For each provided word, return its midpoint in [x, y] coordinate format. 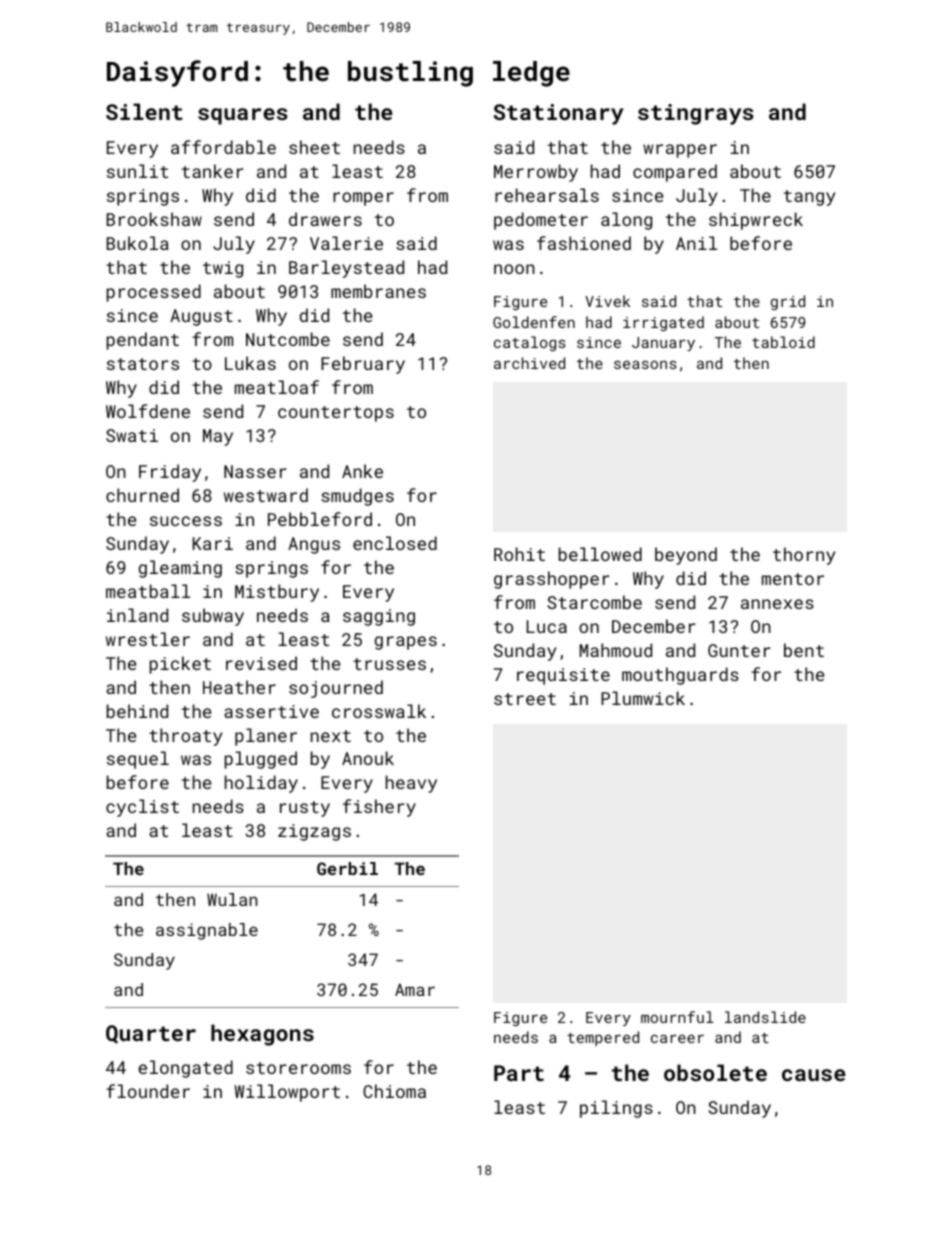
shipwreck [756, 221]
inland [137, 615]
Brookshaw [154, 219]
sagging [379, 617]
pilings [616, 1109]
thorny [804, 556]
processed [154, 293]
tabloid [783, 342]
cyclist [142, 808]
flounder [148, 1091]
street [525, 699]
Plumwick [643, 698]
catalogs [530, 343]
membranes [378, 291]
